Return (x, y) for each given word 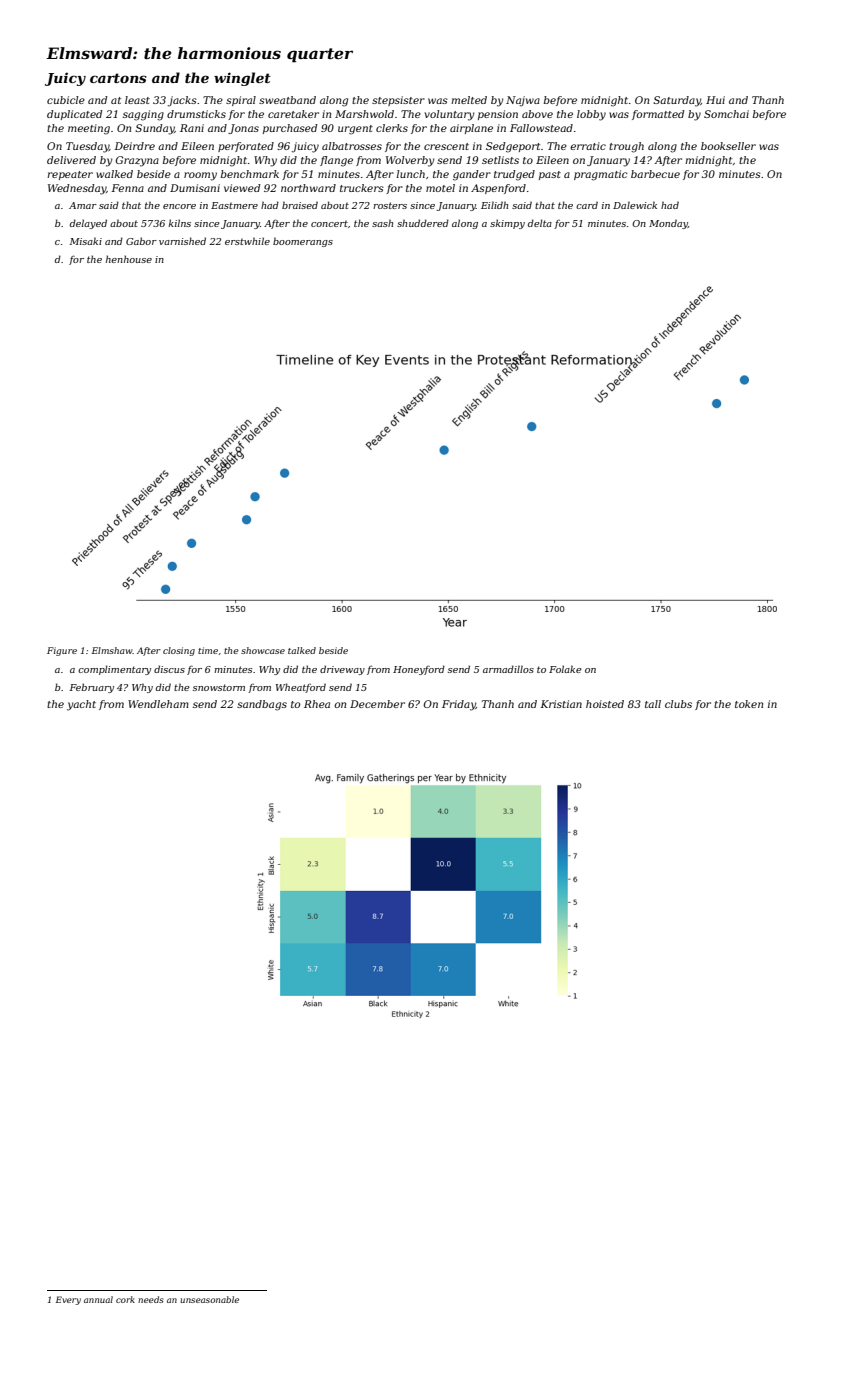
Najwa (523, 101)
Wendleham (158, 704)
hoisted (605, 704)
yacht (81, 705)
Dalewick (635, 205)
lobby (591, 115)
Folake (565, 669)
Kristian (561, 704)
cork (125, 1299)
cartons (118, 78)
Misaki (86, 241)
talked (302, 650)
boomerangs (303, 242)
